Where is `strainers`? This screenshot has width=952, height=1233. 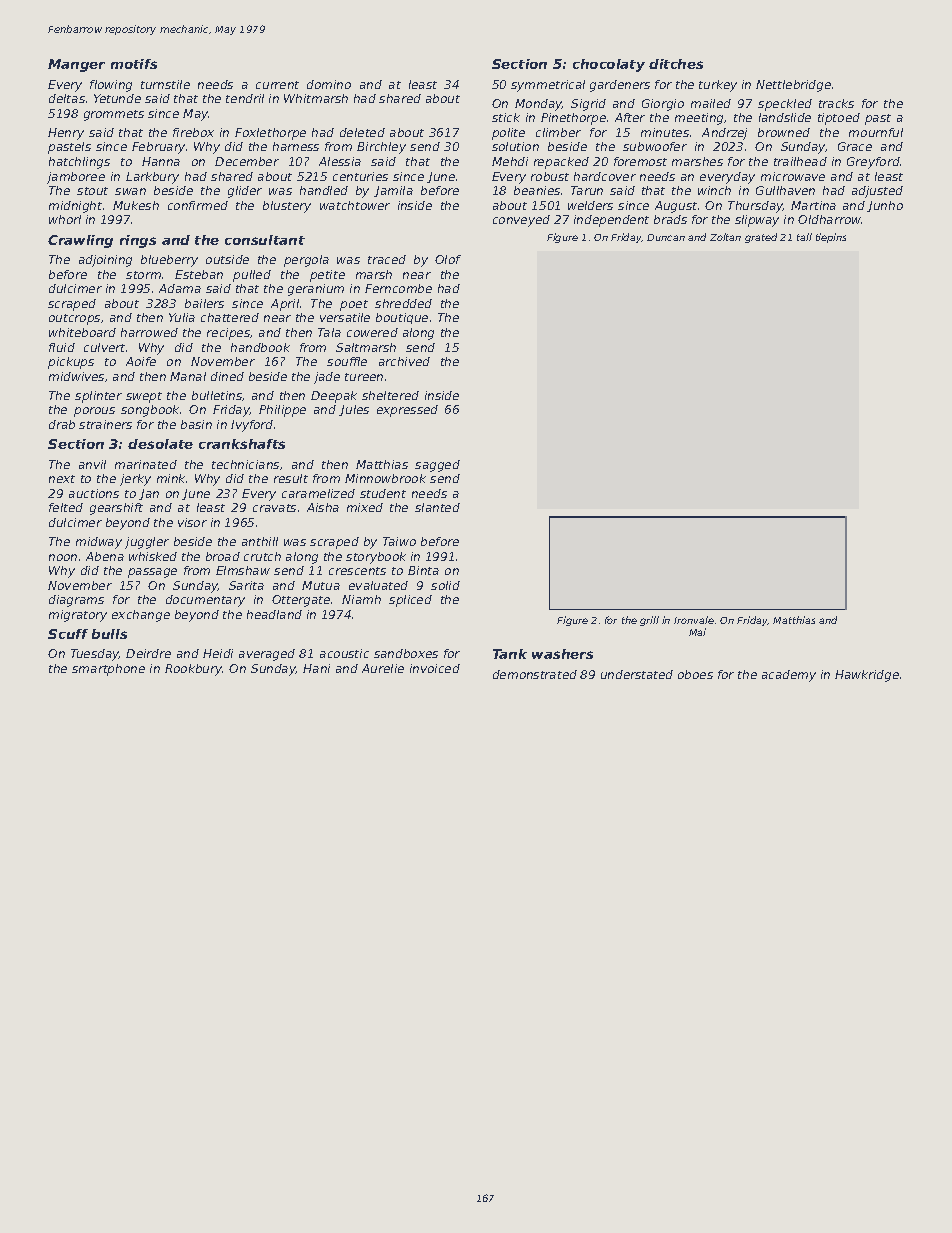 strainers is located at coordinates (105, 424).
